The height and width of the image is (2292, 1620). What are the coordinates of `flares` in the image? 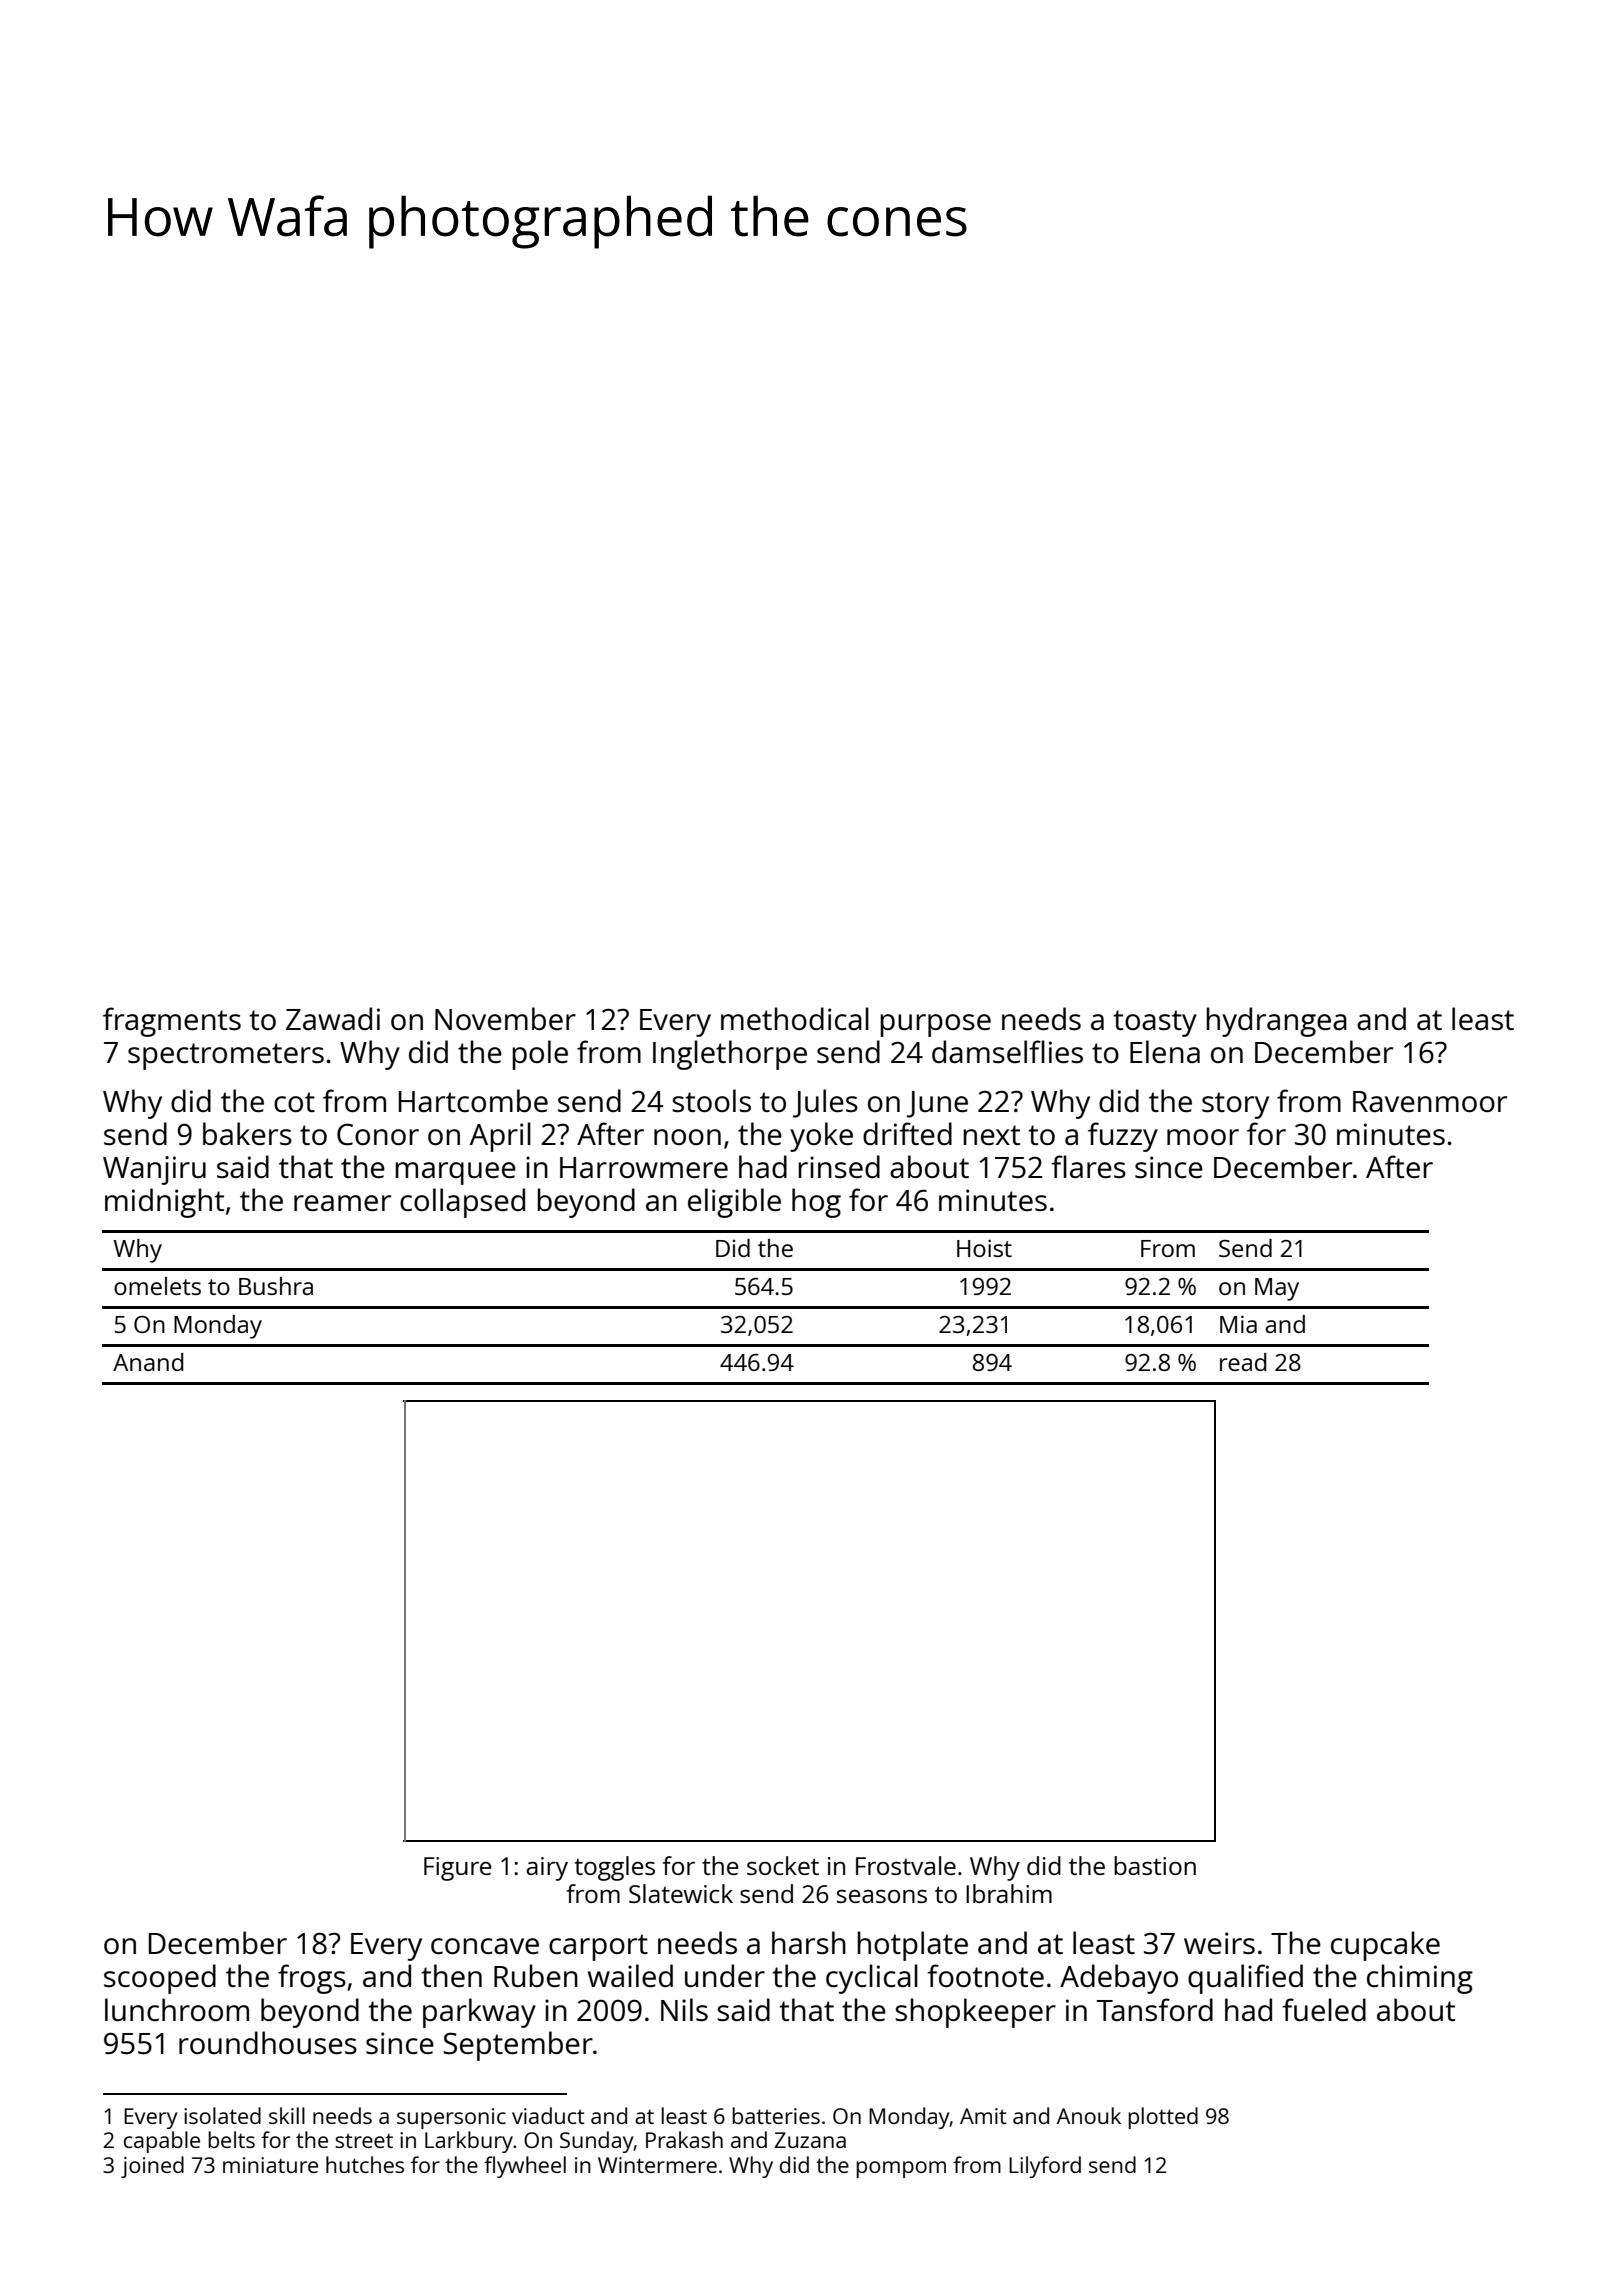 It's located at (1088, 1166).
